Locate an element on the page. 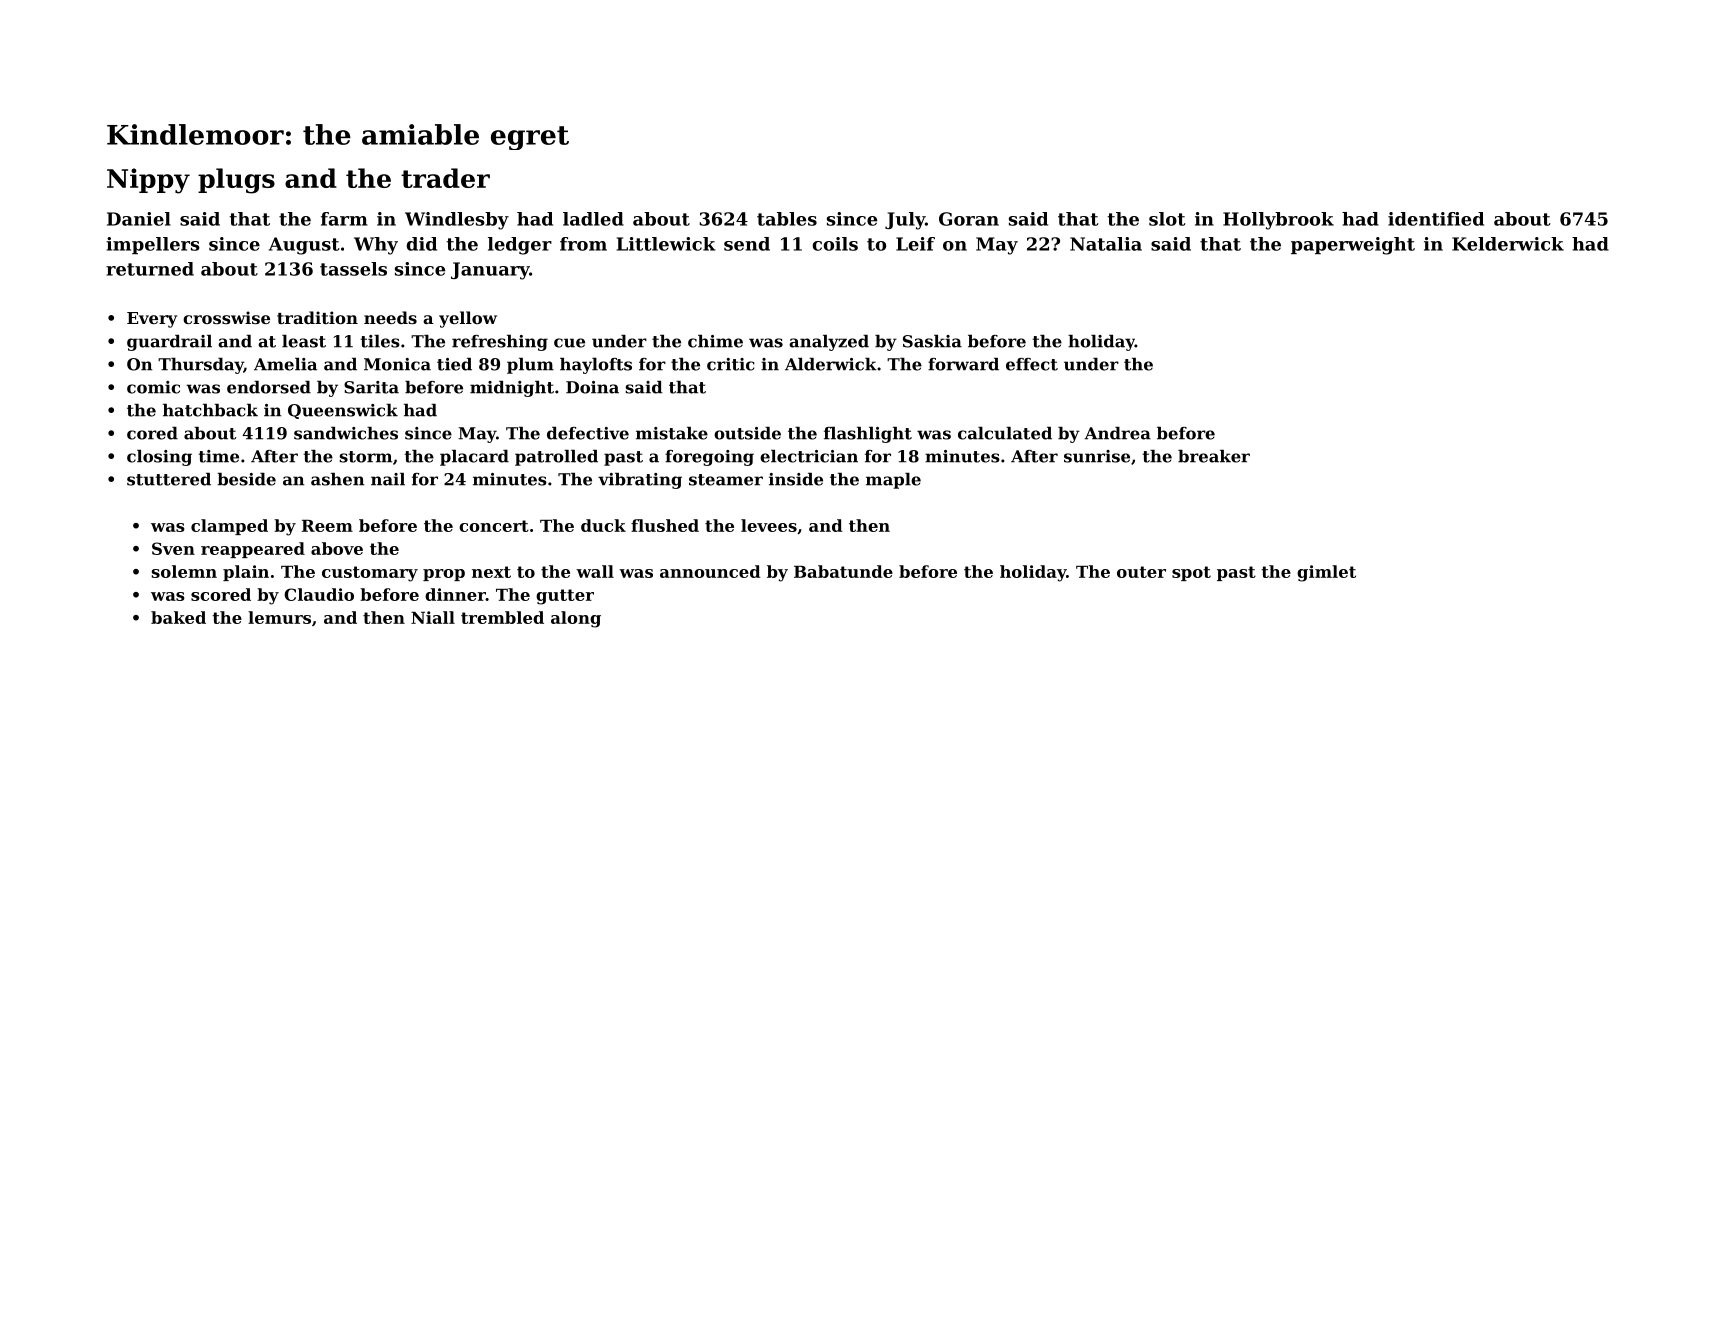 The image size is (1715, 1325). gimlet is located at coordinates (1326, 573).
